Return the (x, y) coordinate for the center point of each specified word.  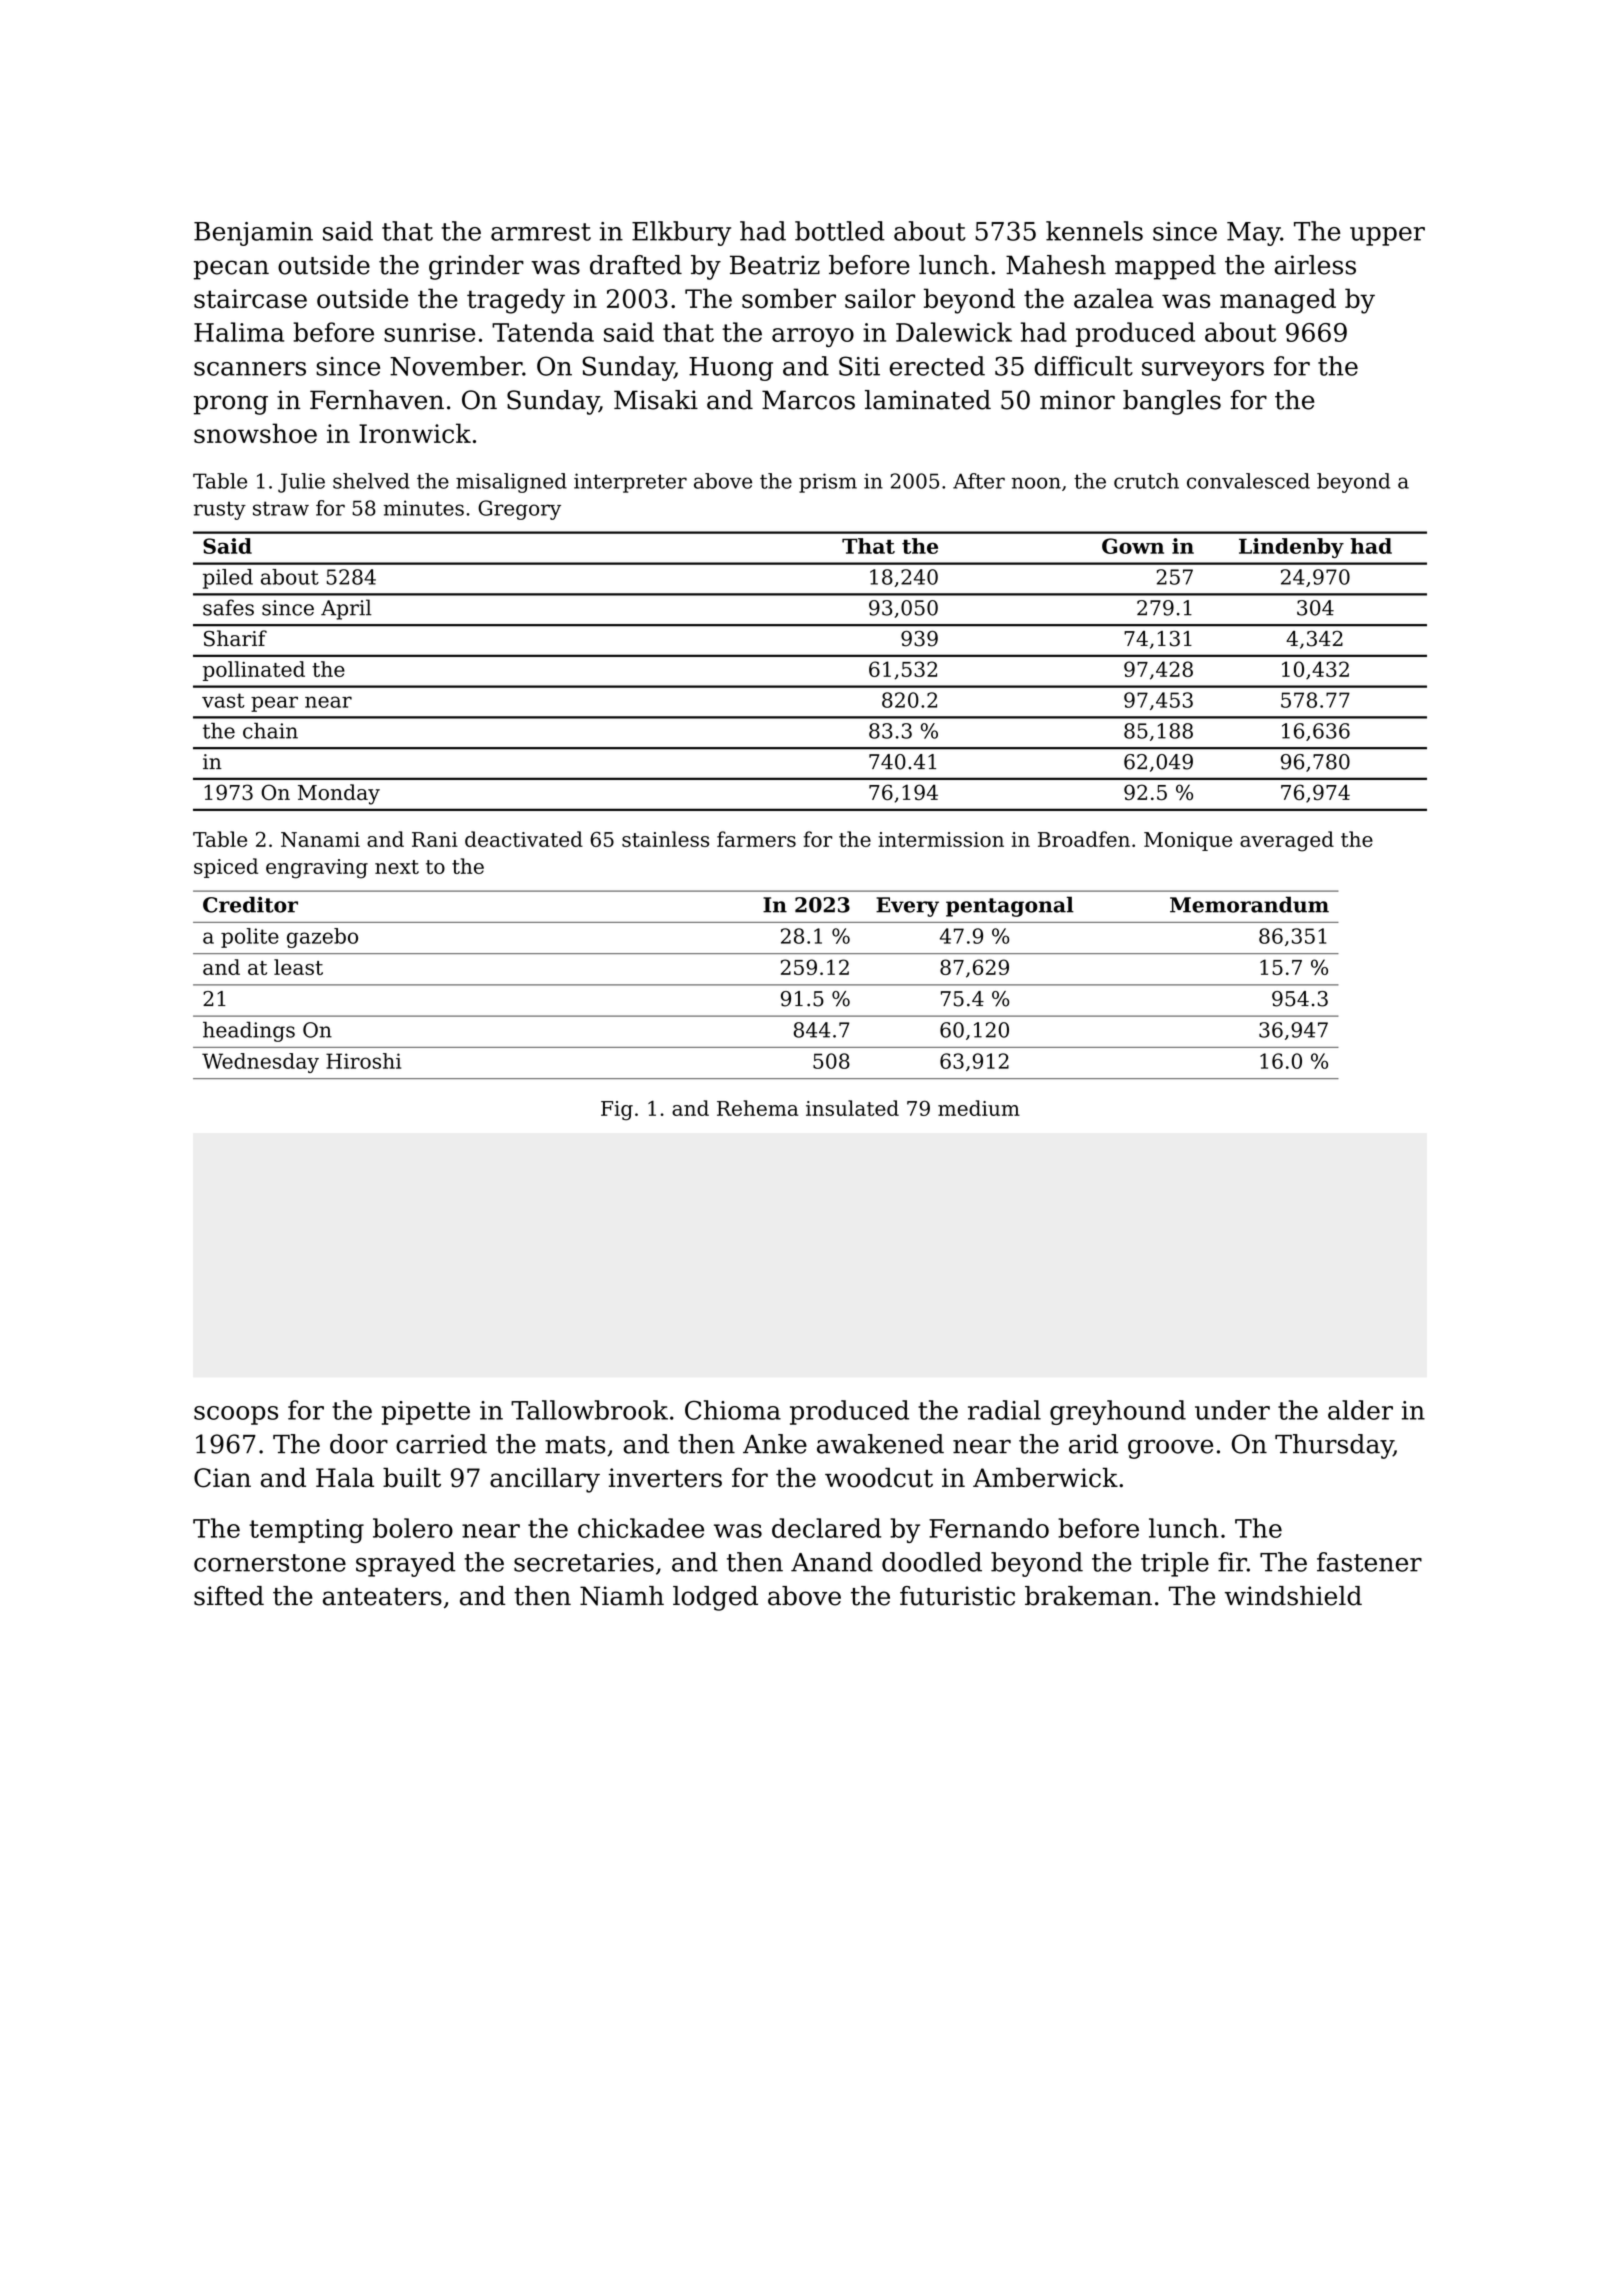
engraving (317, 869)
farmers (756, 839)
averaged (1287, 841)
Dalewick (954, 332)
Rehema (757, 1108)
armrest (541, 232)
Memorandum (1249, 904)
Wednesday (260, 1063)
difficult (1083, 366)
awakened (880, 1444)
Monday (339, 794)
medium (979, 1108)
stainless (665, 839)
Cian (222, 1478)
